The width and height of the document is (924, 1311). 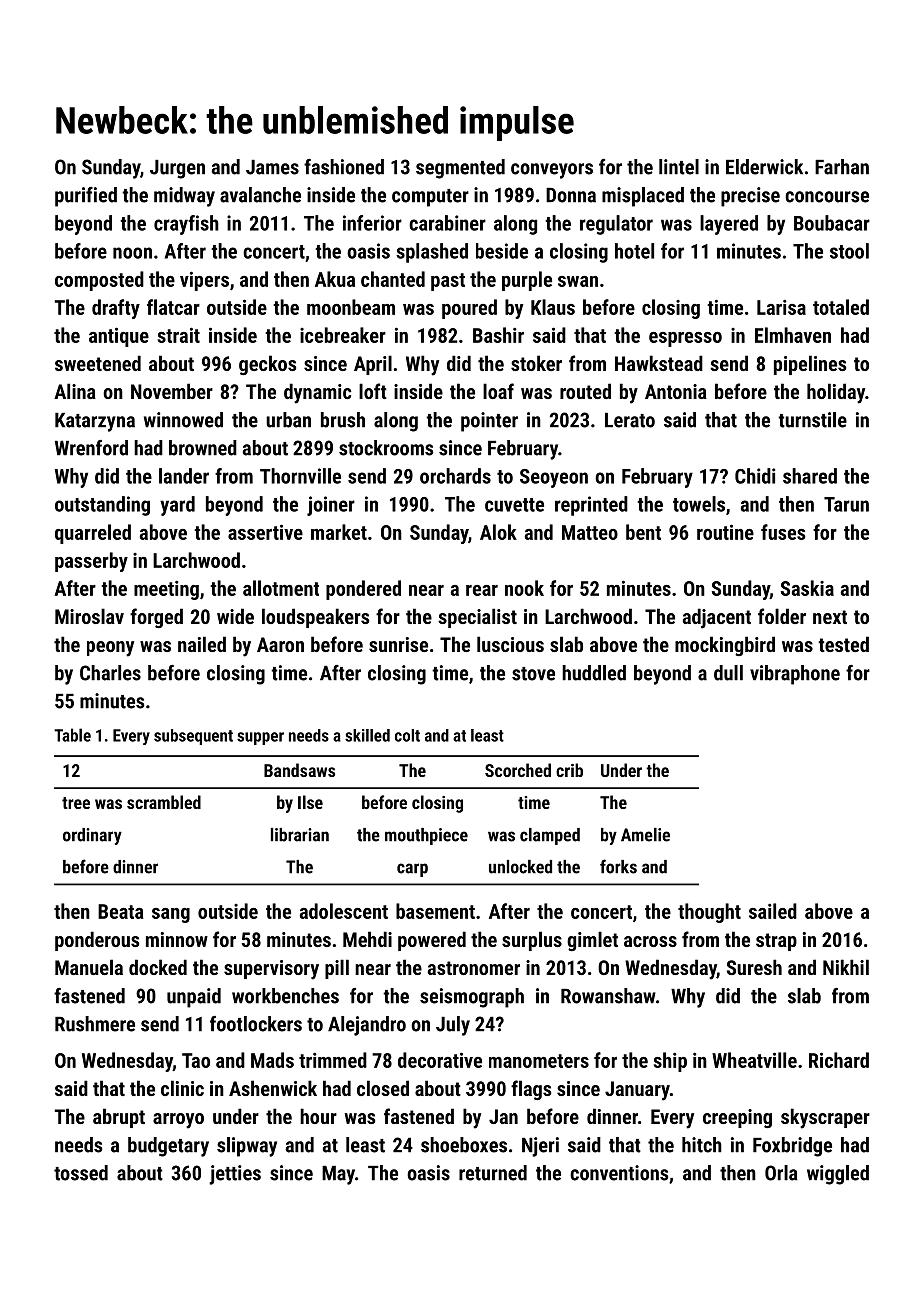 I want to click on composted, so click(x=99, y=281).
